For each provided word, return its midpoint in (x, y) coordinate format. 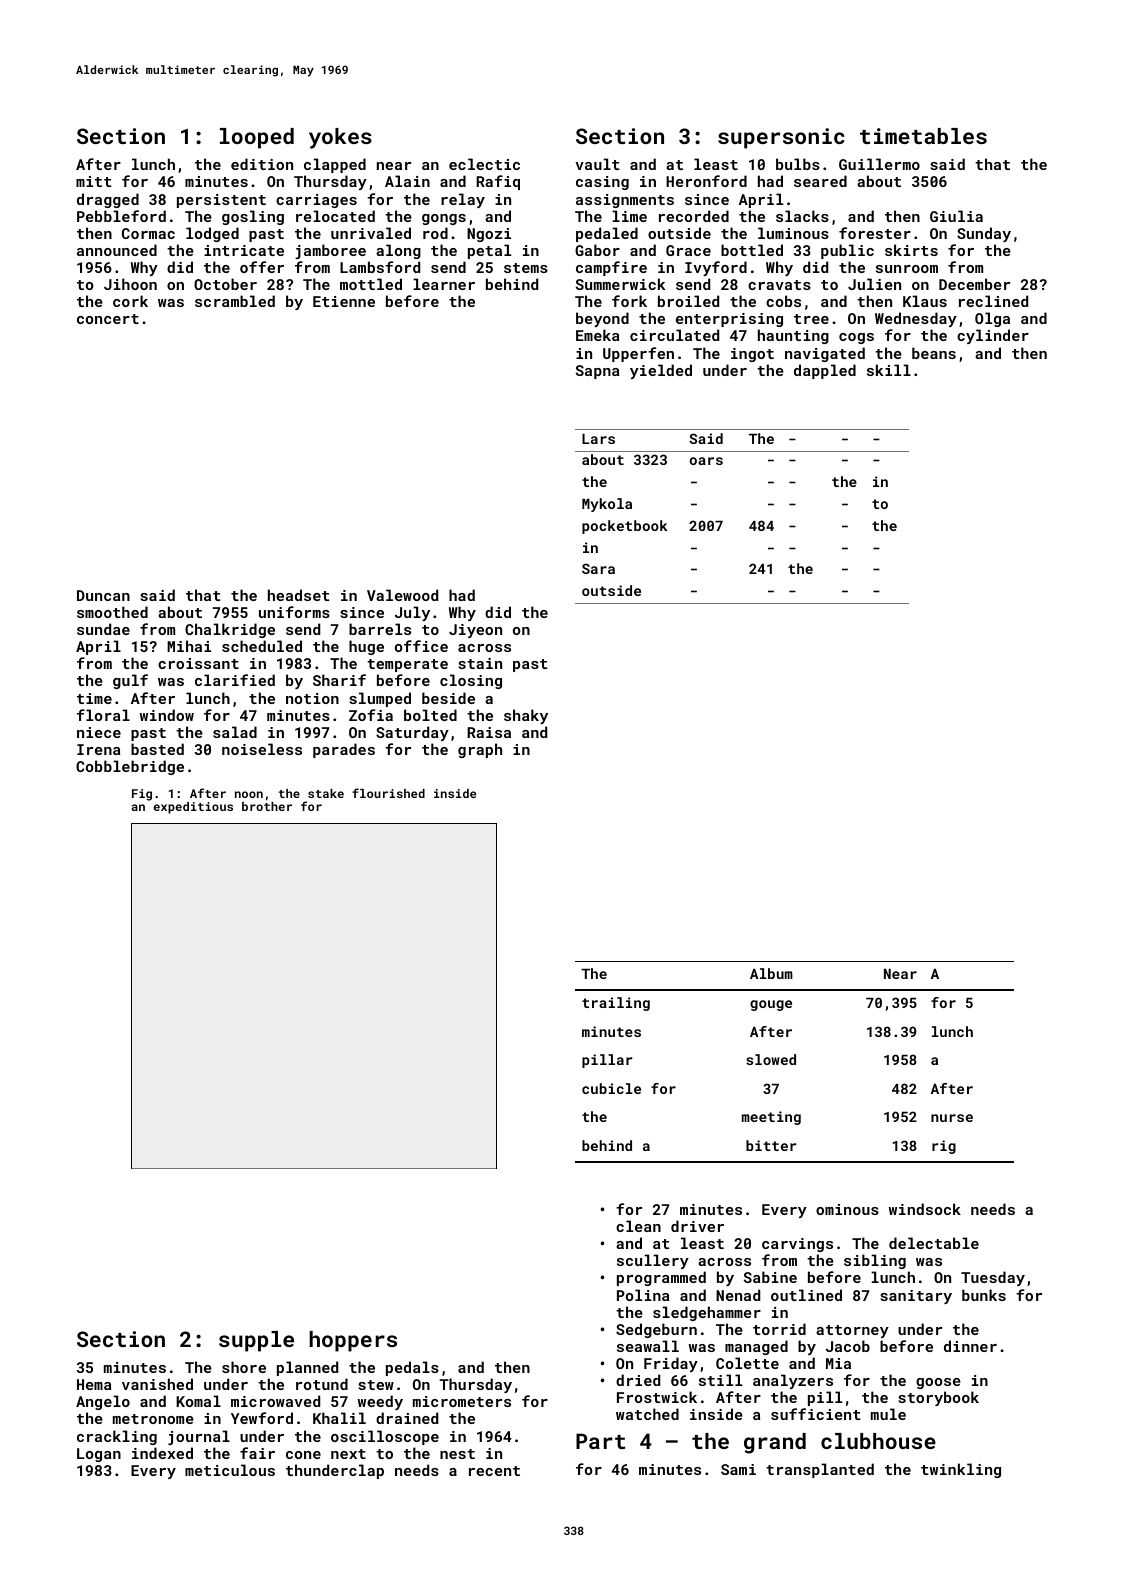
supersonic (781, 138)
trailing (616, 1004)
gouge (771, 1005)
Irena (99, 749)
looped (257, 138)
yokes (340, 138)
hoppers (353, 1341)
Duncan (103, 595)
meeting (771, 1118)
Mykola (607, 505)
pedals (412, 1368)
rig (944, 1147)
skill (889, 370)
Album (771, 973)
